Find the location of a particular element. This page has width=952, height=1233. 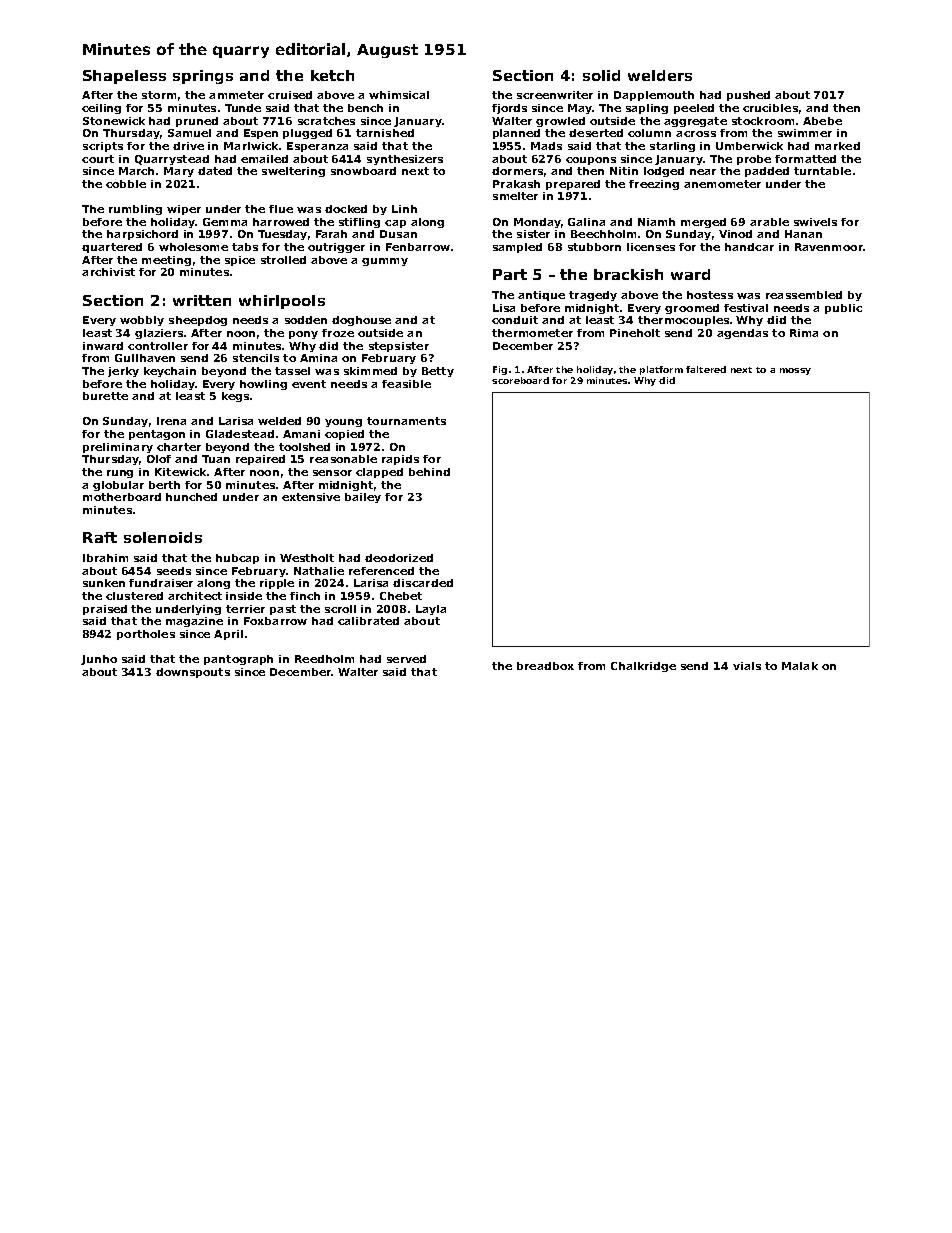

springs is located at coordinates (203, 77).
